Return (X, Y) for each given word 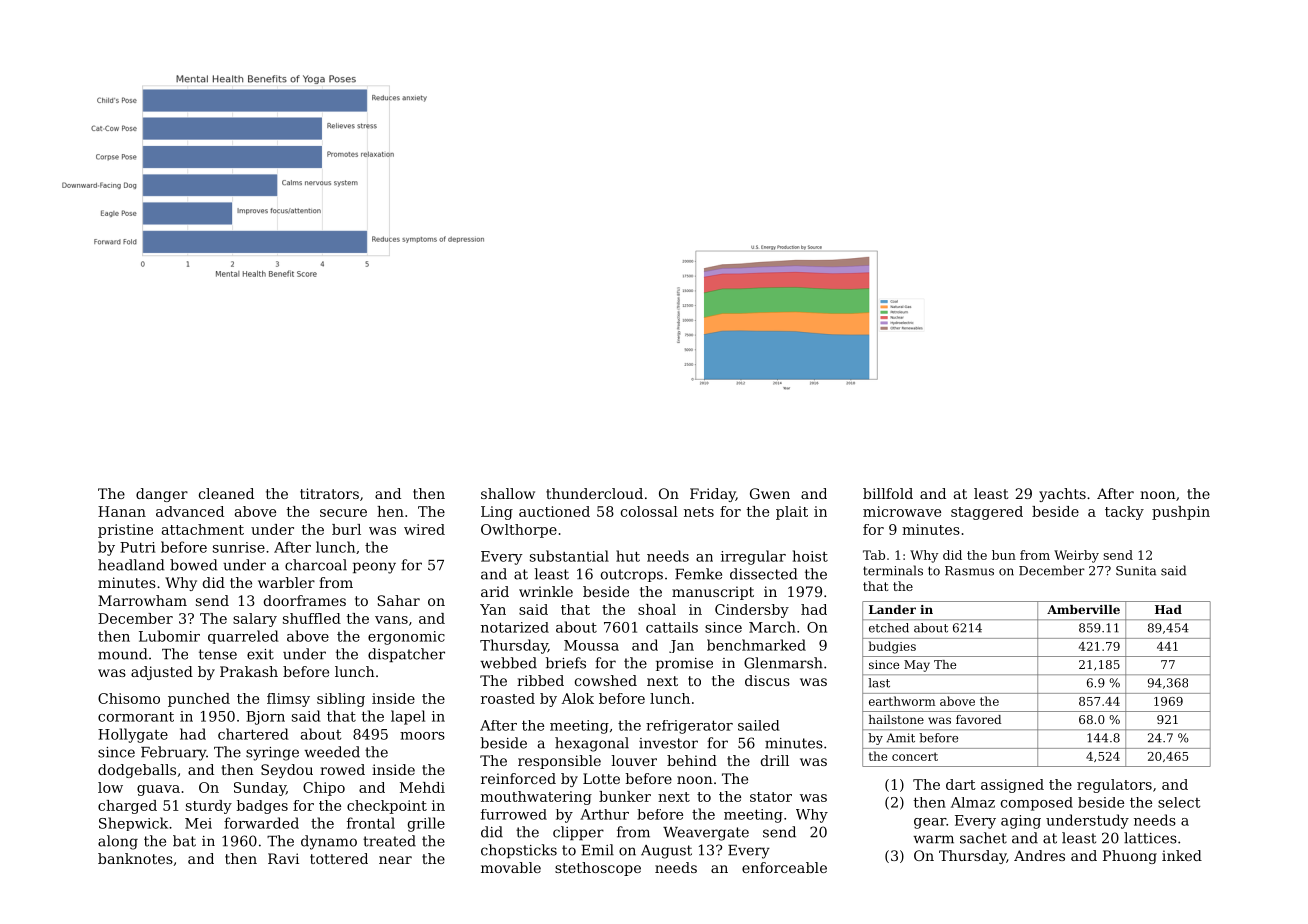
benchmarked (756, 645)
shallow (508, 493)
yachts (1062, 495)
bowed (194, 565)
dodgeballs (137, 771)
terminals (893, 570)
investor (668, 743)
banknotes (135, 858)
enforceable (784, 867)
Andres (1039, 855)
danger (162, 495)
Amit (901, 738)
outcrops (632, 575)
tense (218, 654)
